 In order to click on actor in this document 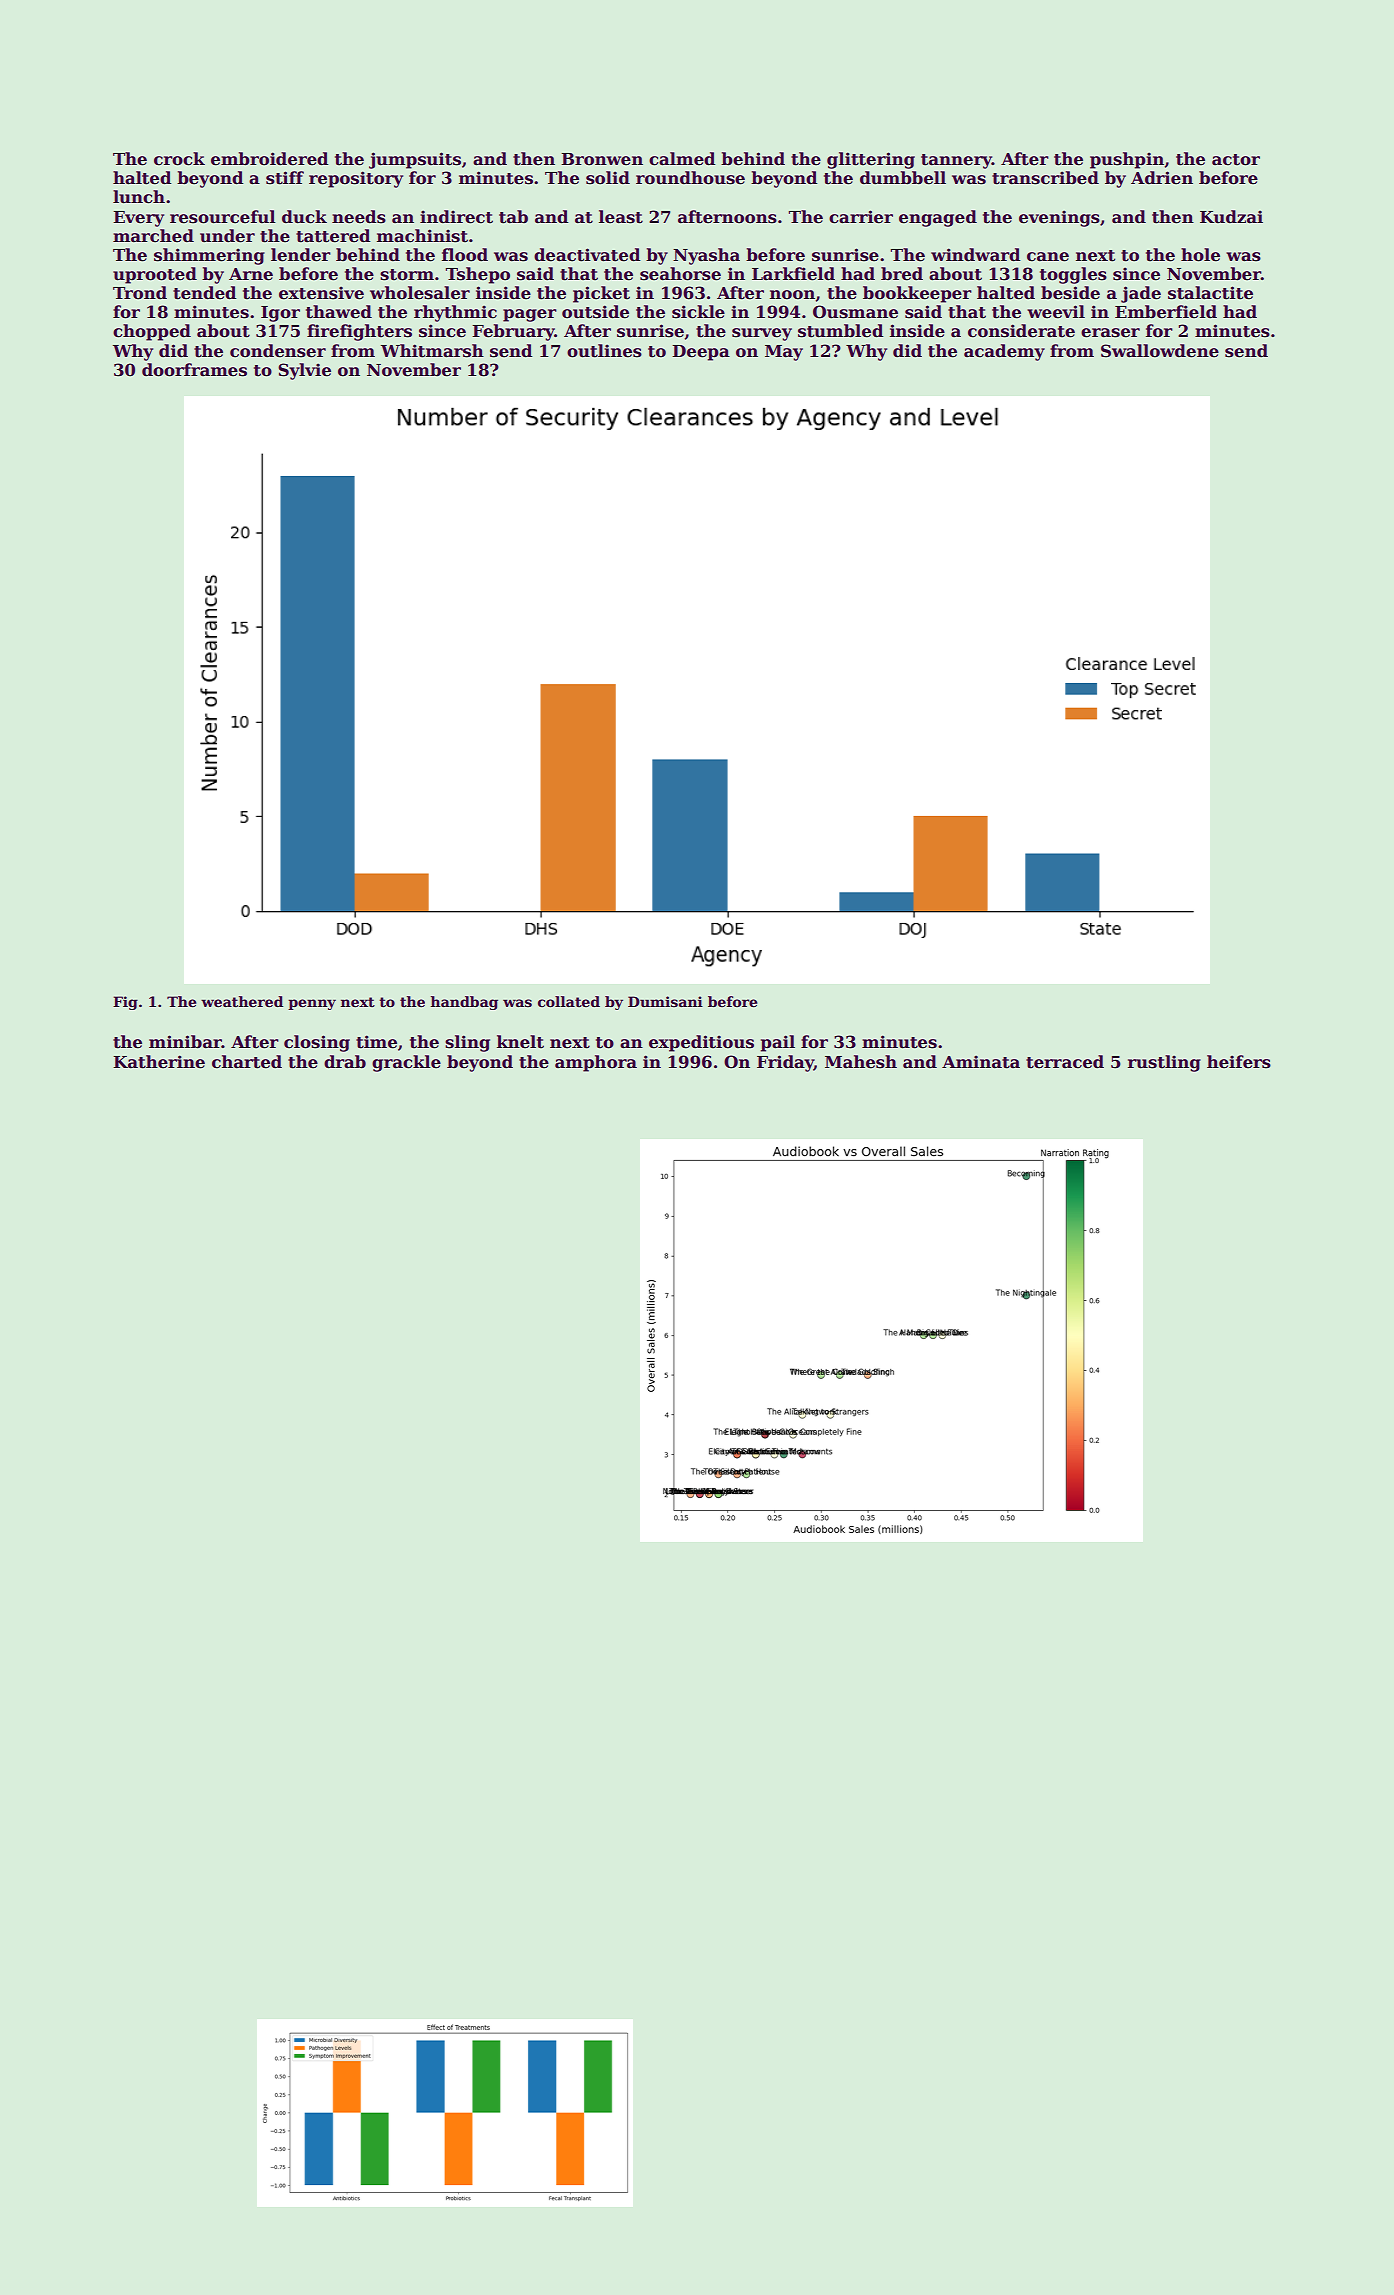, I will do `click(1236, 160)`.
